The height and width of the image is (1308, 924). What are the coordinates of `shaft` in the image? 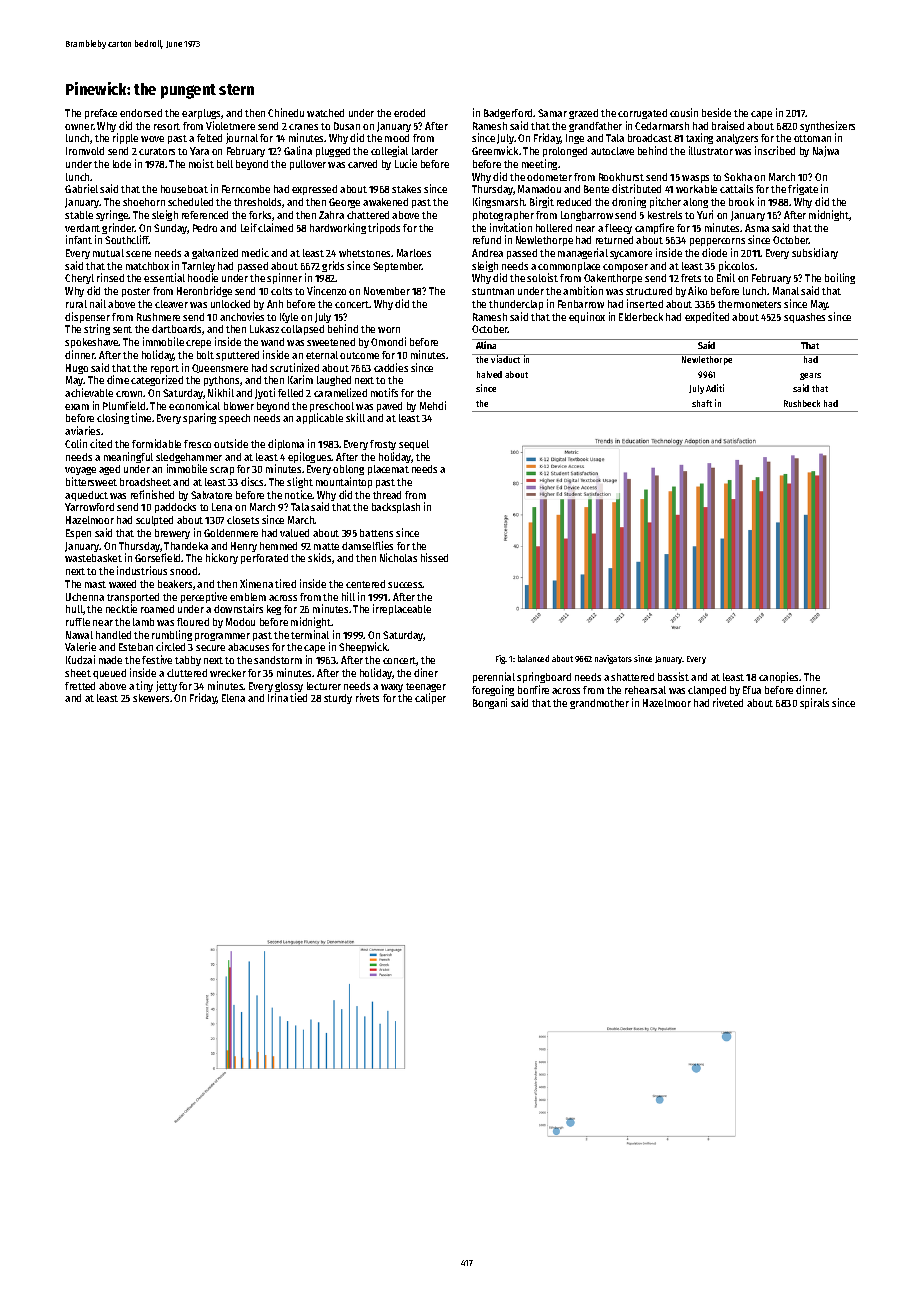 It's located at (702, 403).
